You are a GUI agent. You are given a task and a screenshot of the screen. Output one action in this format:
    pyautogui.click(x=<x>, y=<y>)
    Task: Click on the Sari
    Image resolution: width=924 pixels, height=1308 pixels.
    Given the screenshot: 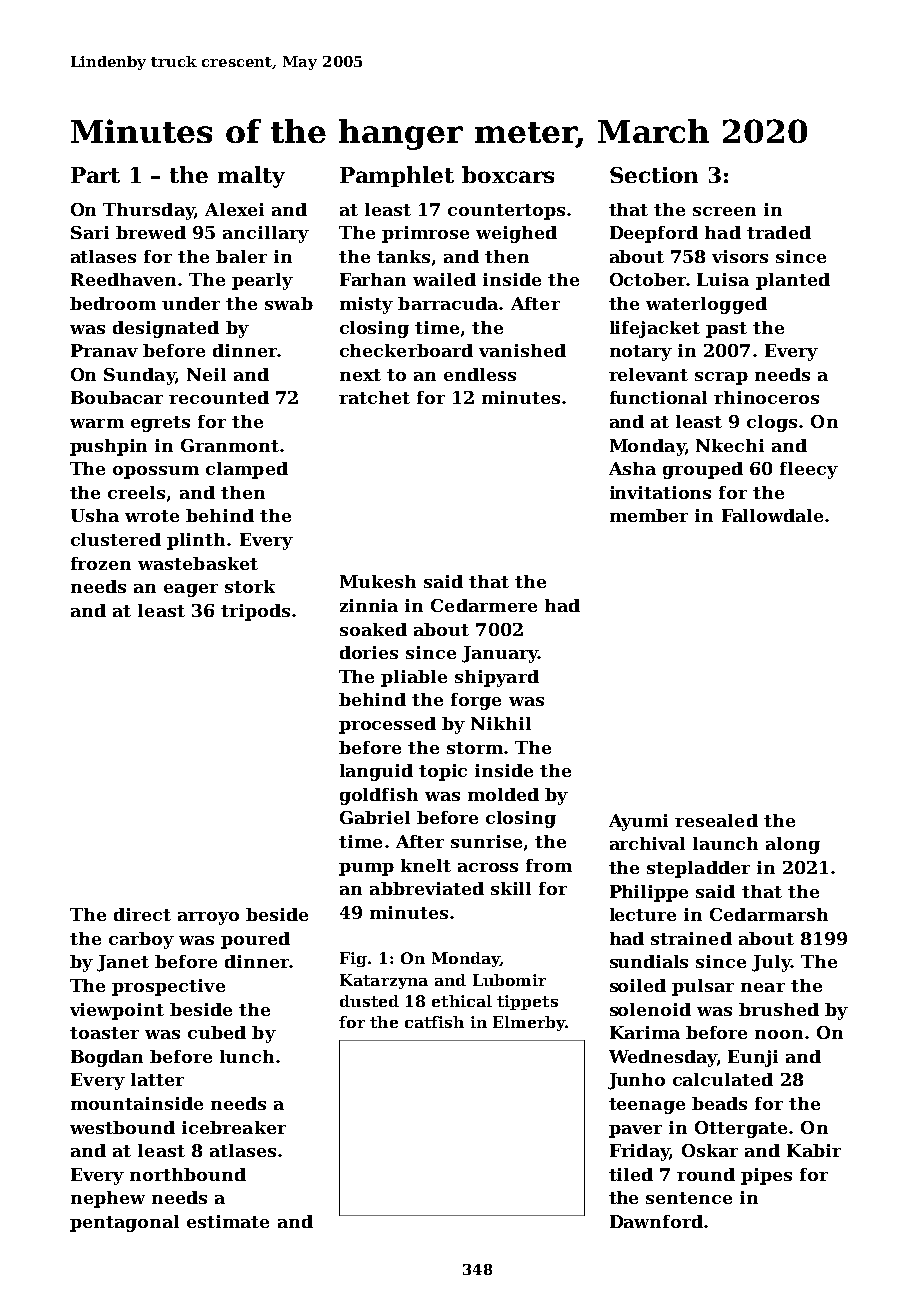 What is the action you would take?
    pyautogui.click(x=90, y=232)
